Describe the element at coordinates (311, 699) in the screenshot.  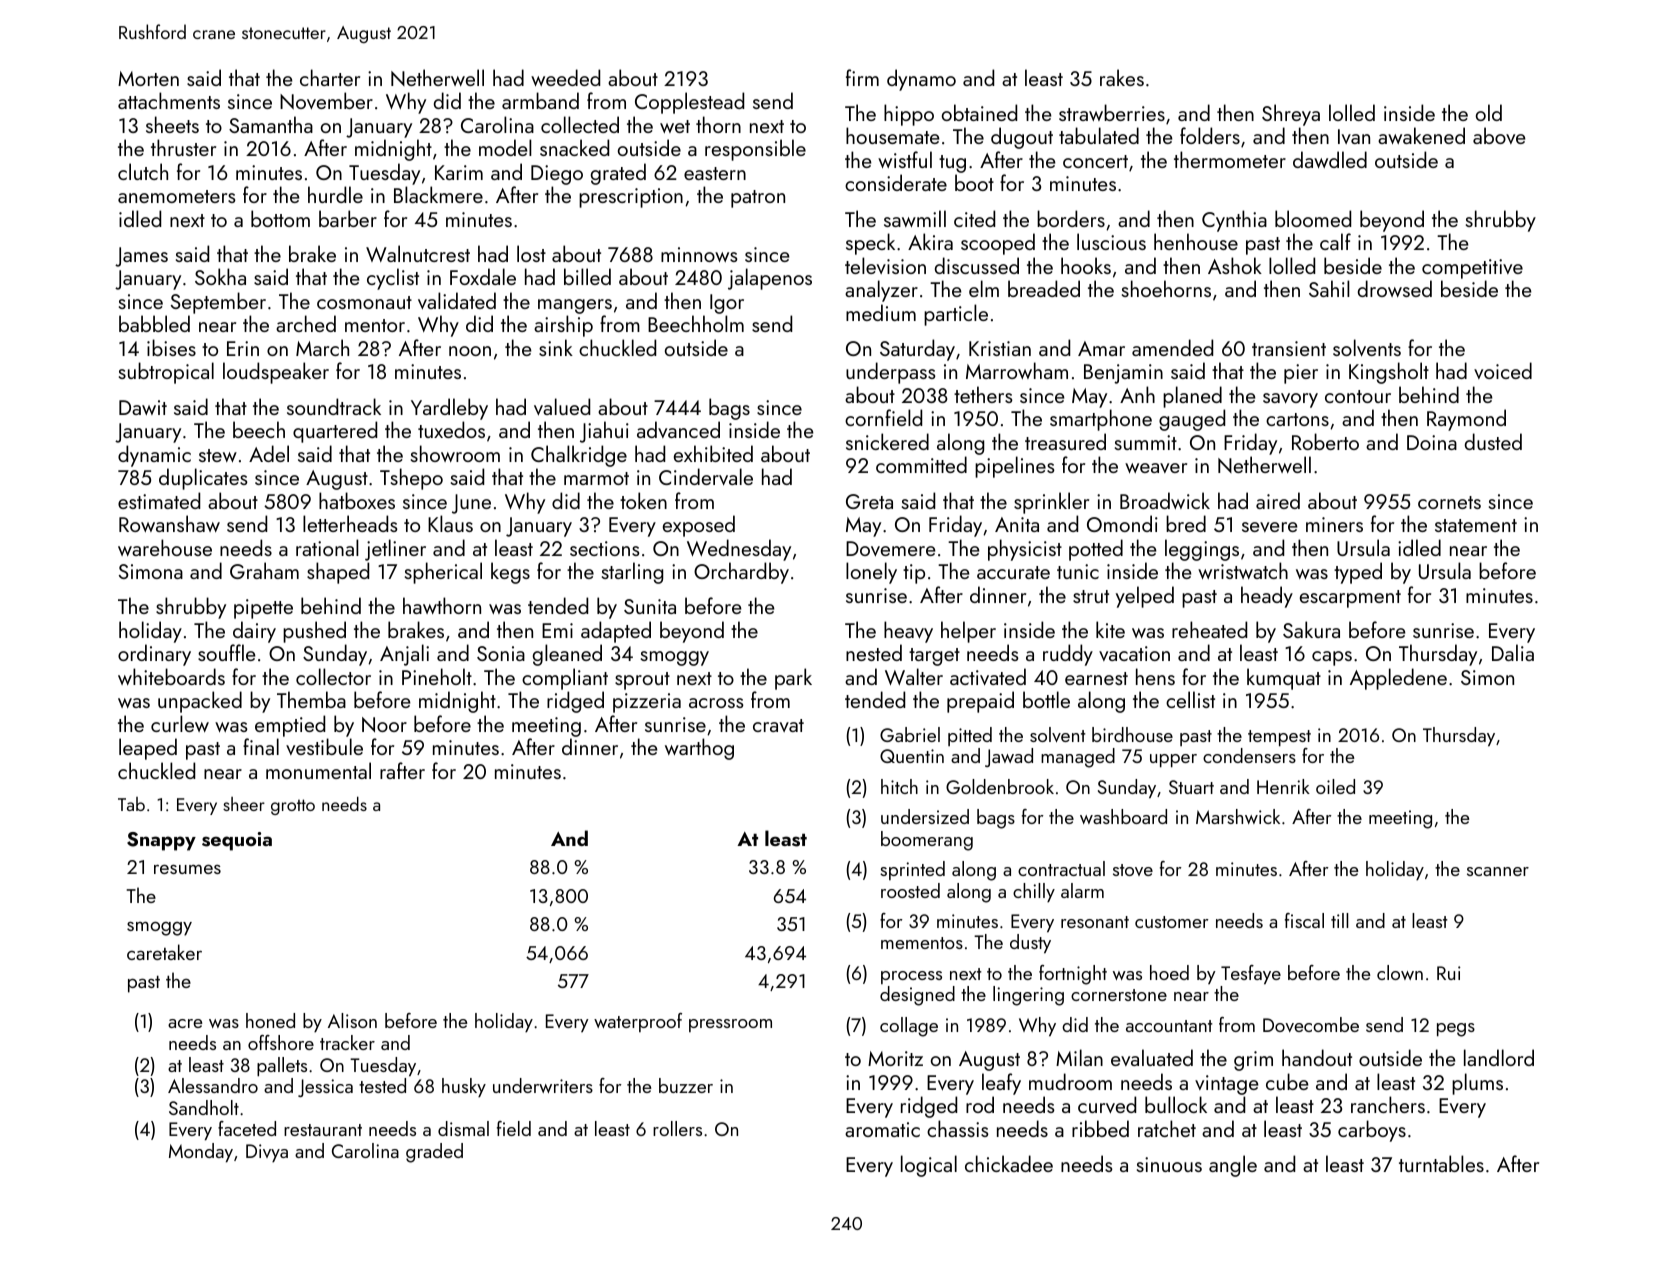
I see `Themba` at that location.
